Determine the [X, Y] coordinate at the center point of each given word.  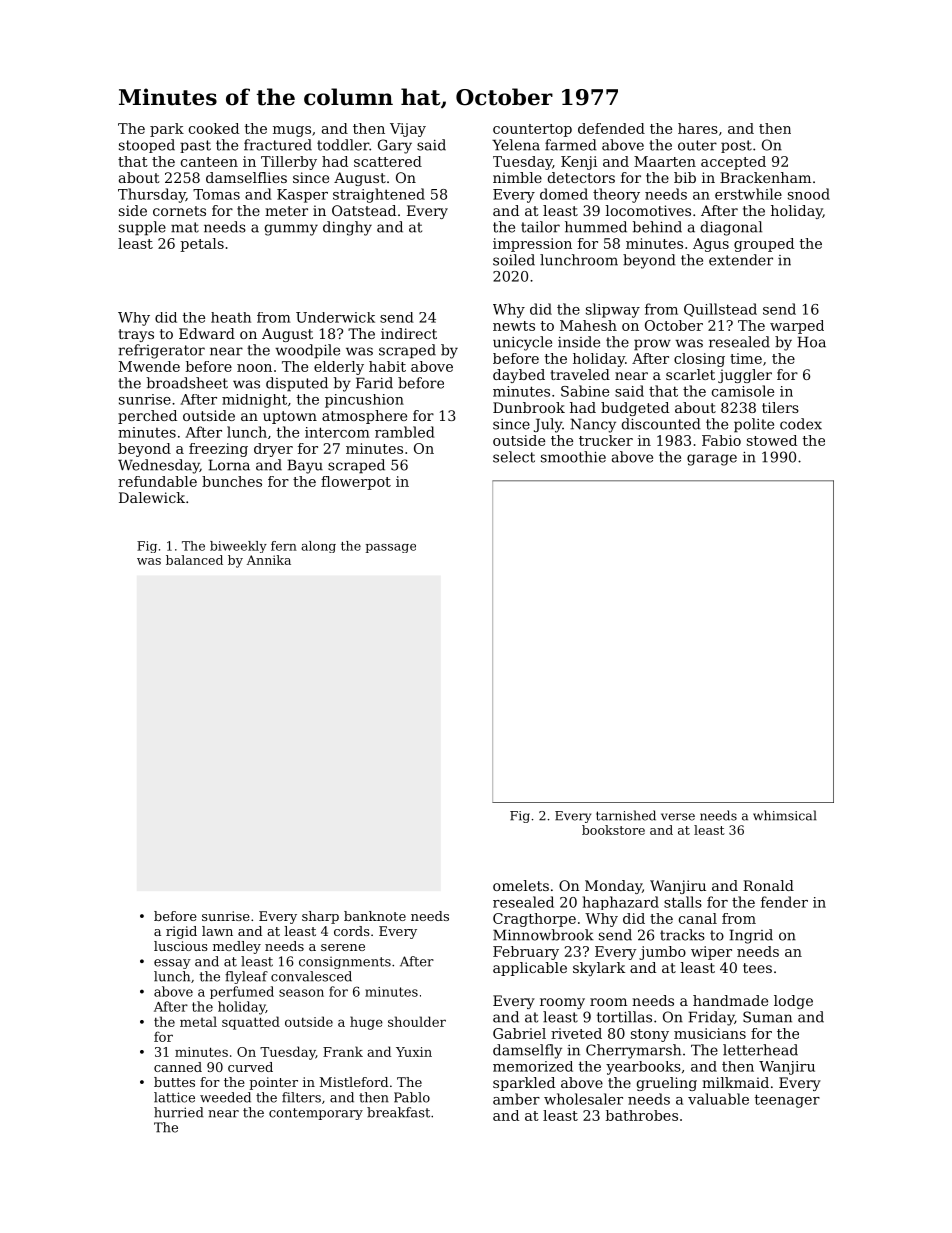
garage [712, 460]
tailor [540, 227]
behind [657, 227]
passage [391, 548]
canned [178, 1067]
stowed [772, 440]
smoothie [573, 457]
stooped [147, 146]
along [318, 547]
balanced [194, 560]
